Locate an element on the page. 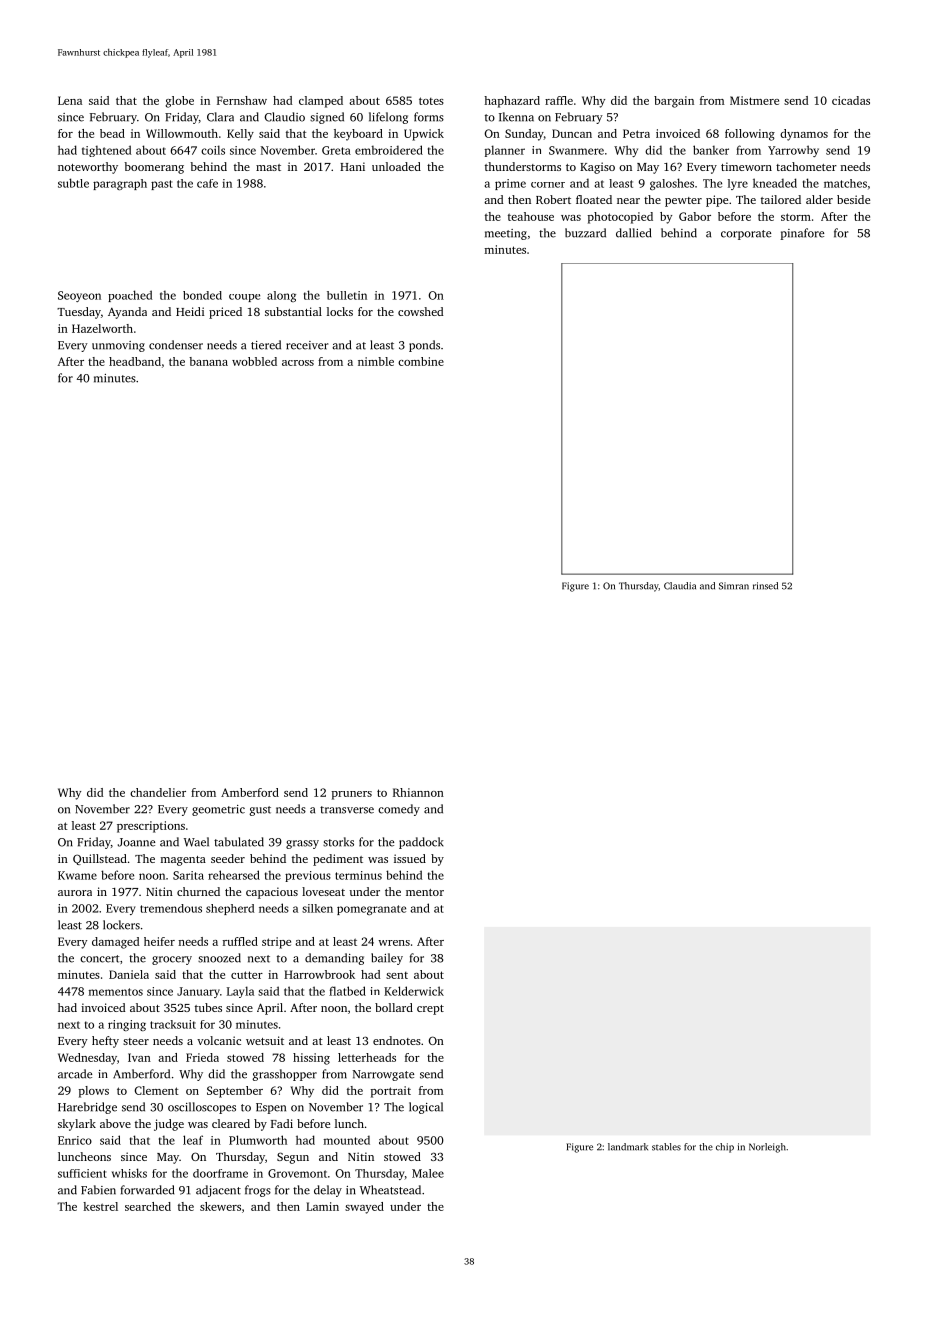  cafe is located at coordinates (207, 183).
